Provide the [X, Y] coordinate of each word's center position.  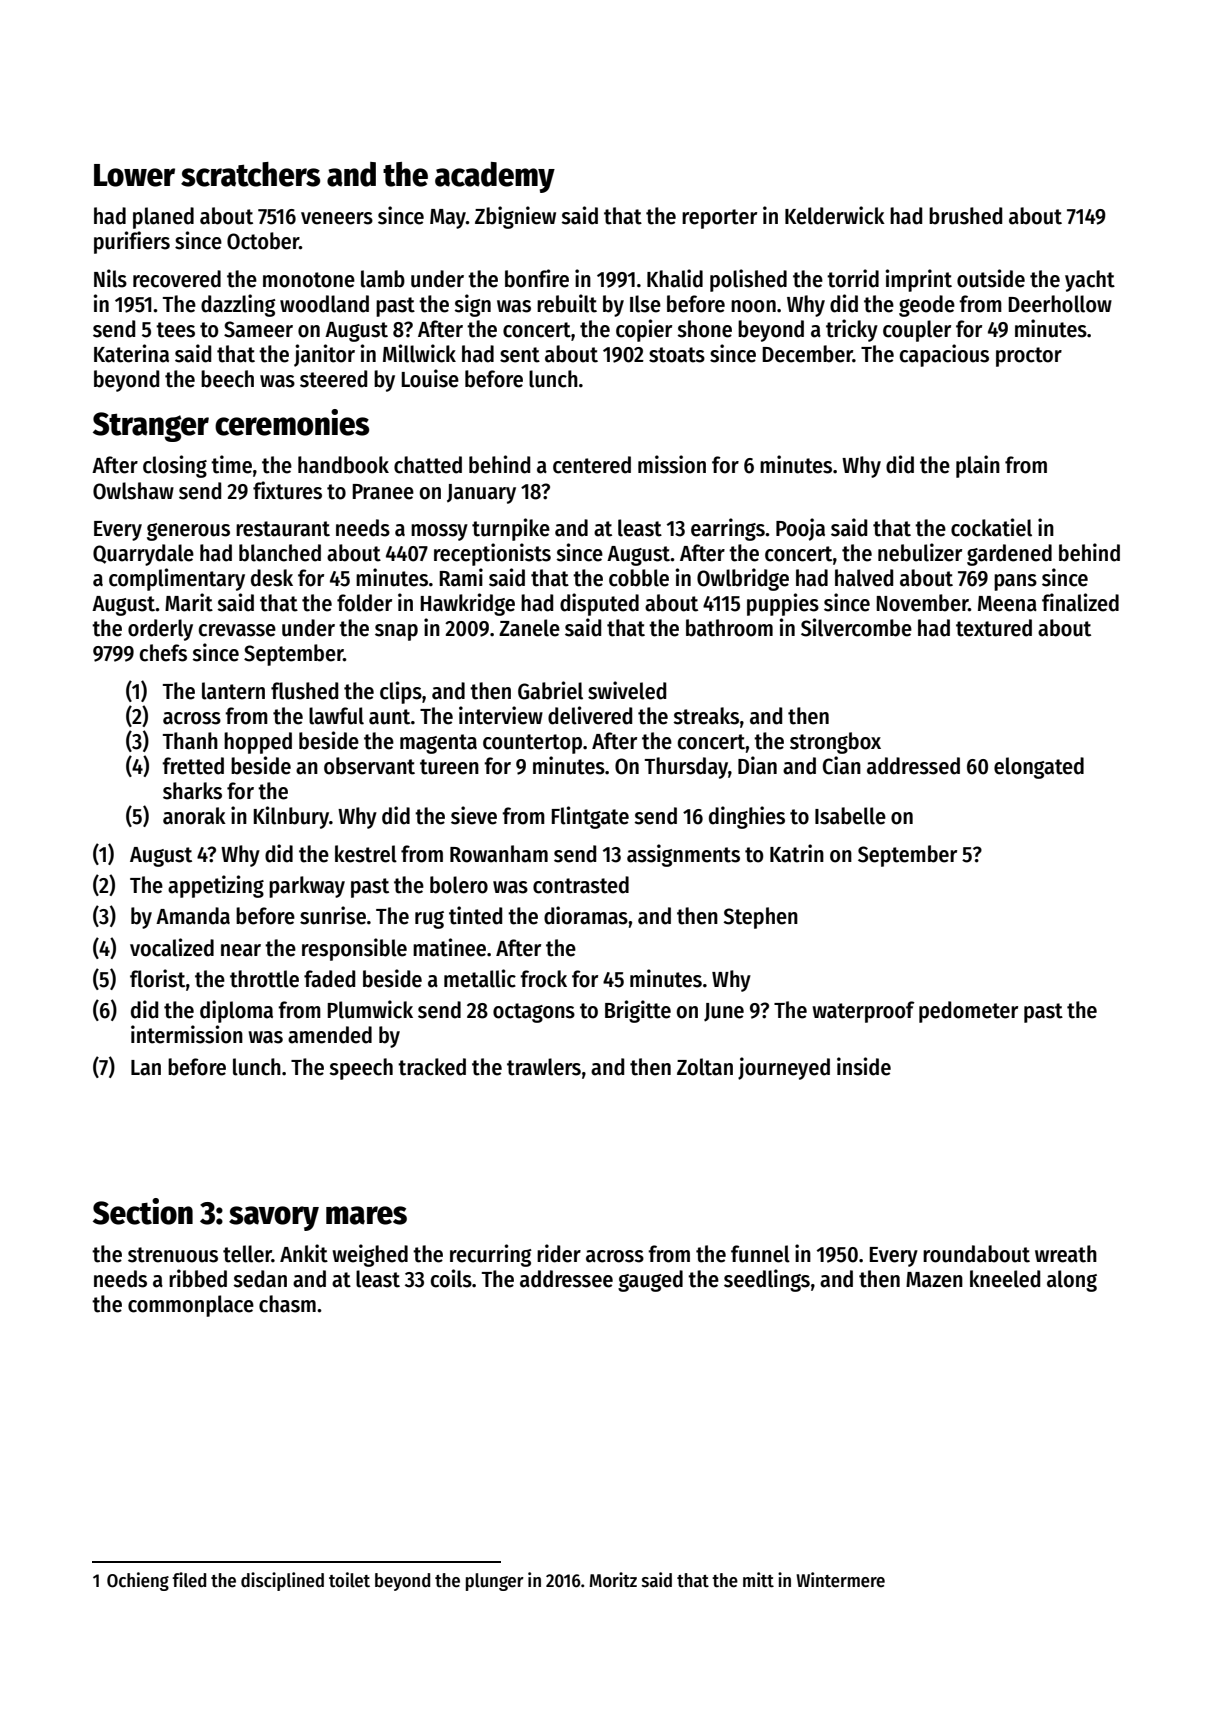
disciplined [282, 1581]
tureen [449, 767]
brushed [965, 216]
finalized [1080, 602]
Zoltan [705, 1067]
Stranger [151, 427]
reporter [719, 219]
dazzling [238, 305]
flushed [304, 691]
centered [592, 465]
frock [543, 979]
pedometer [968, 1012]
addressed [913, 766]
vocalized [172, 947]
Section [143, 1211]
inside [864, 1066]
